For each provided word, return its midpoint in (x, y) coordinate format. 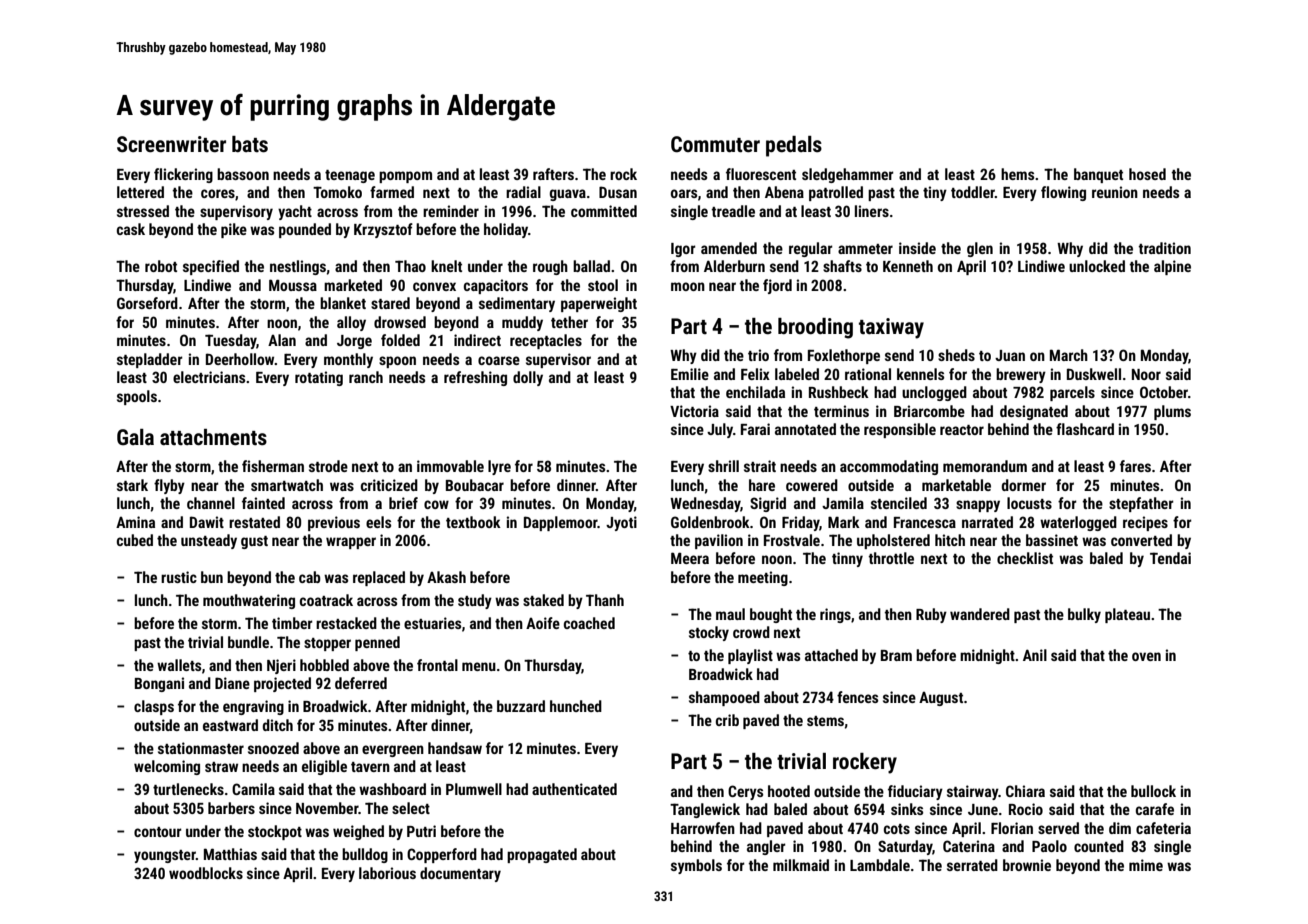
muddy (522, 323)
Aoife (543, 623)
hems (1017, 174)
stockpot (275, 832)
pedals (794, 146)
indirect (477, 340)
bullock (1153, 791)
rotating (319, 378)
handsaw (455, 748)
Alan (282, 340)
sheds (956, 355)
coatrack (326, 600)
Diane (232, 683)
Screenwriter (171, 144)
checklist (1025, 558)
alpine (1172, 267)
